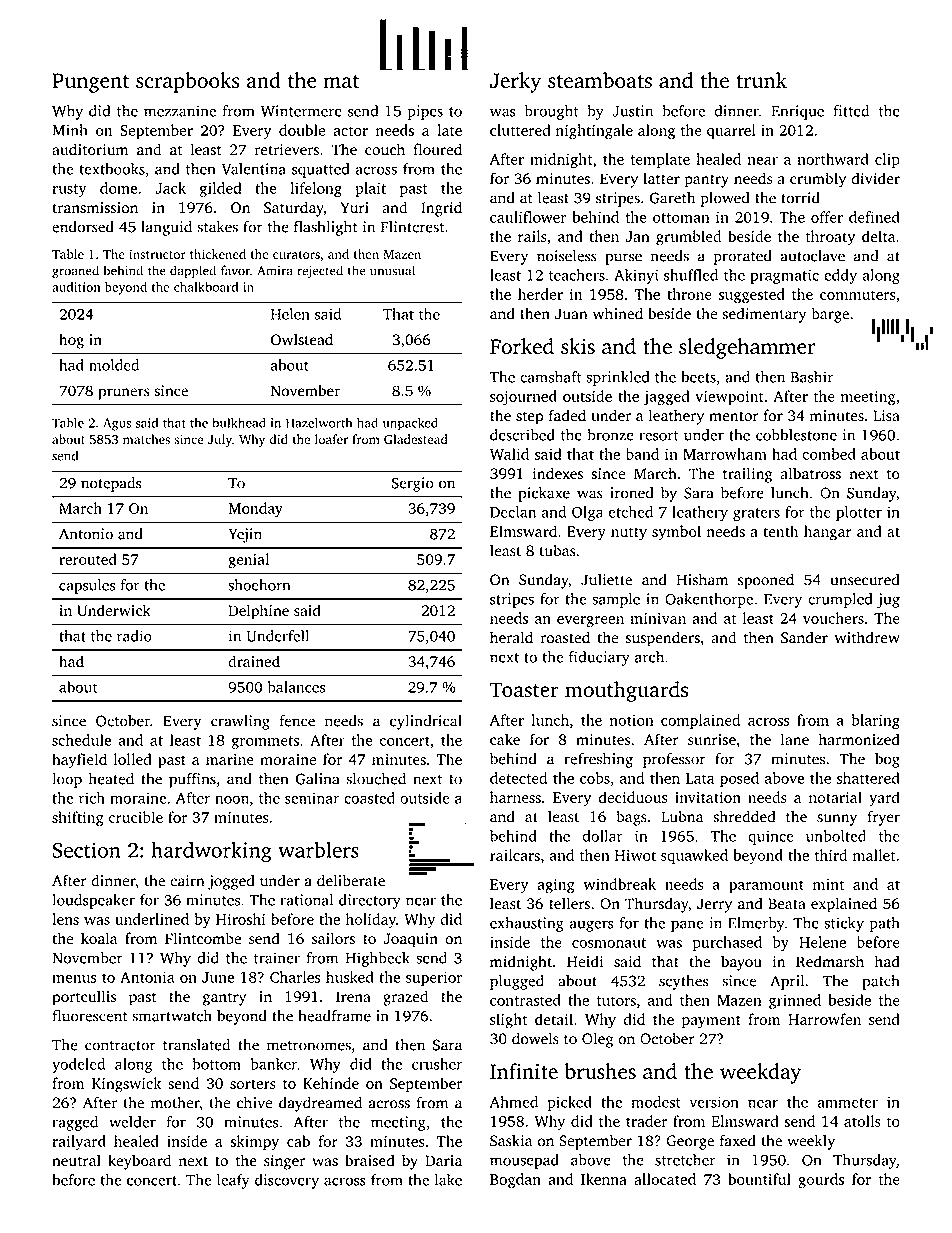  I want to click on leafy, so click(233, 1181).
